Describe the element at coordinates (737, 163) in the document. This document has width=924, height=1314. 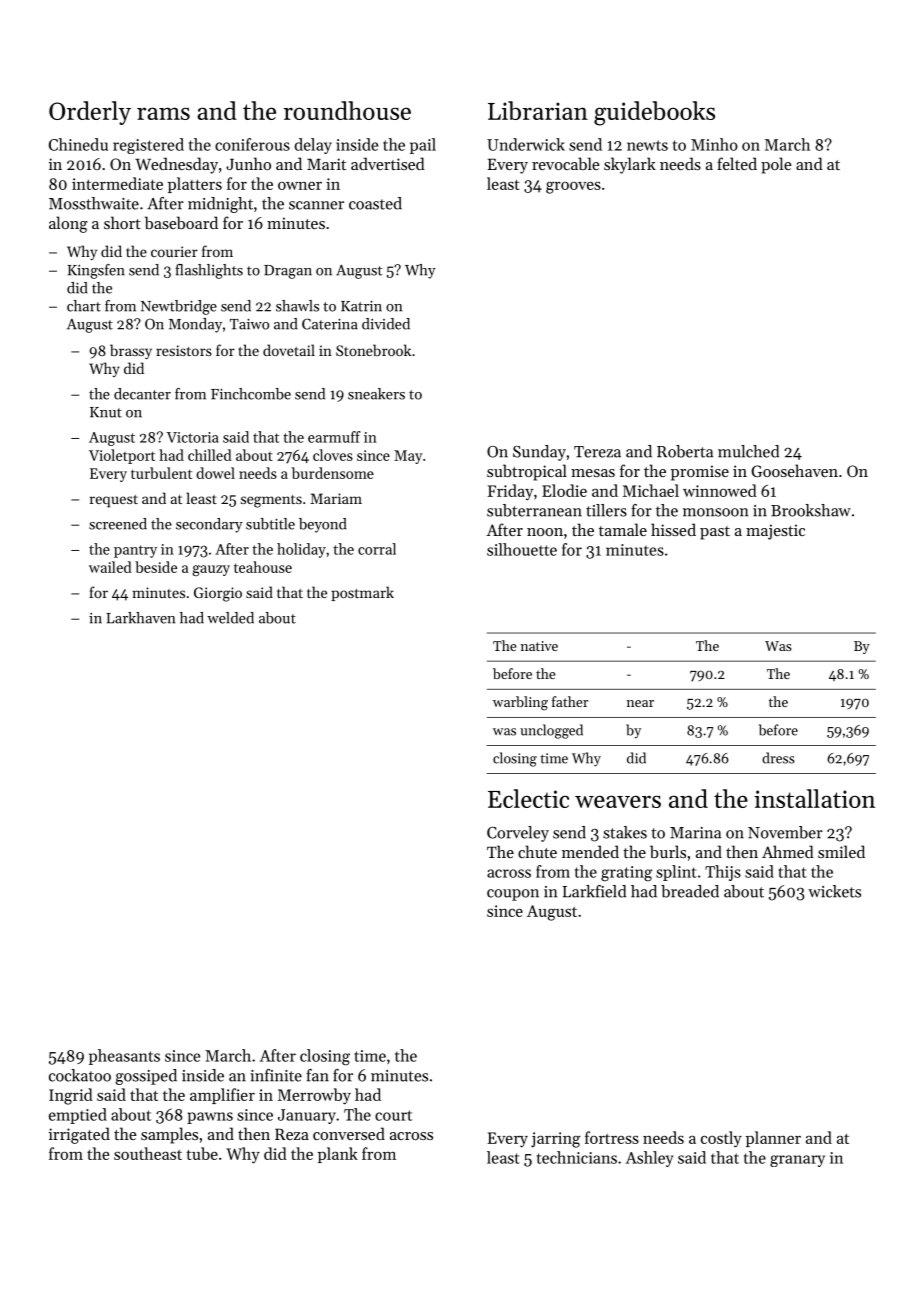
I see `felted` at that location.
